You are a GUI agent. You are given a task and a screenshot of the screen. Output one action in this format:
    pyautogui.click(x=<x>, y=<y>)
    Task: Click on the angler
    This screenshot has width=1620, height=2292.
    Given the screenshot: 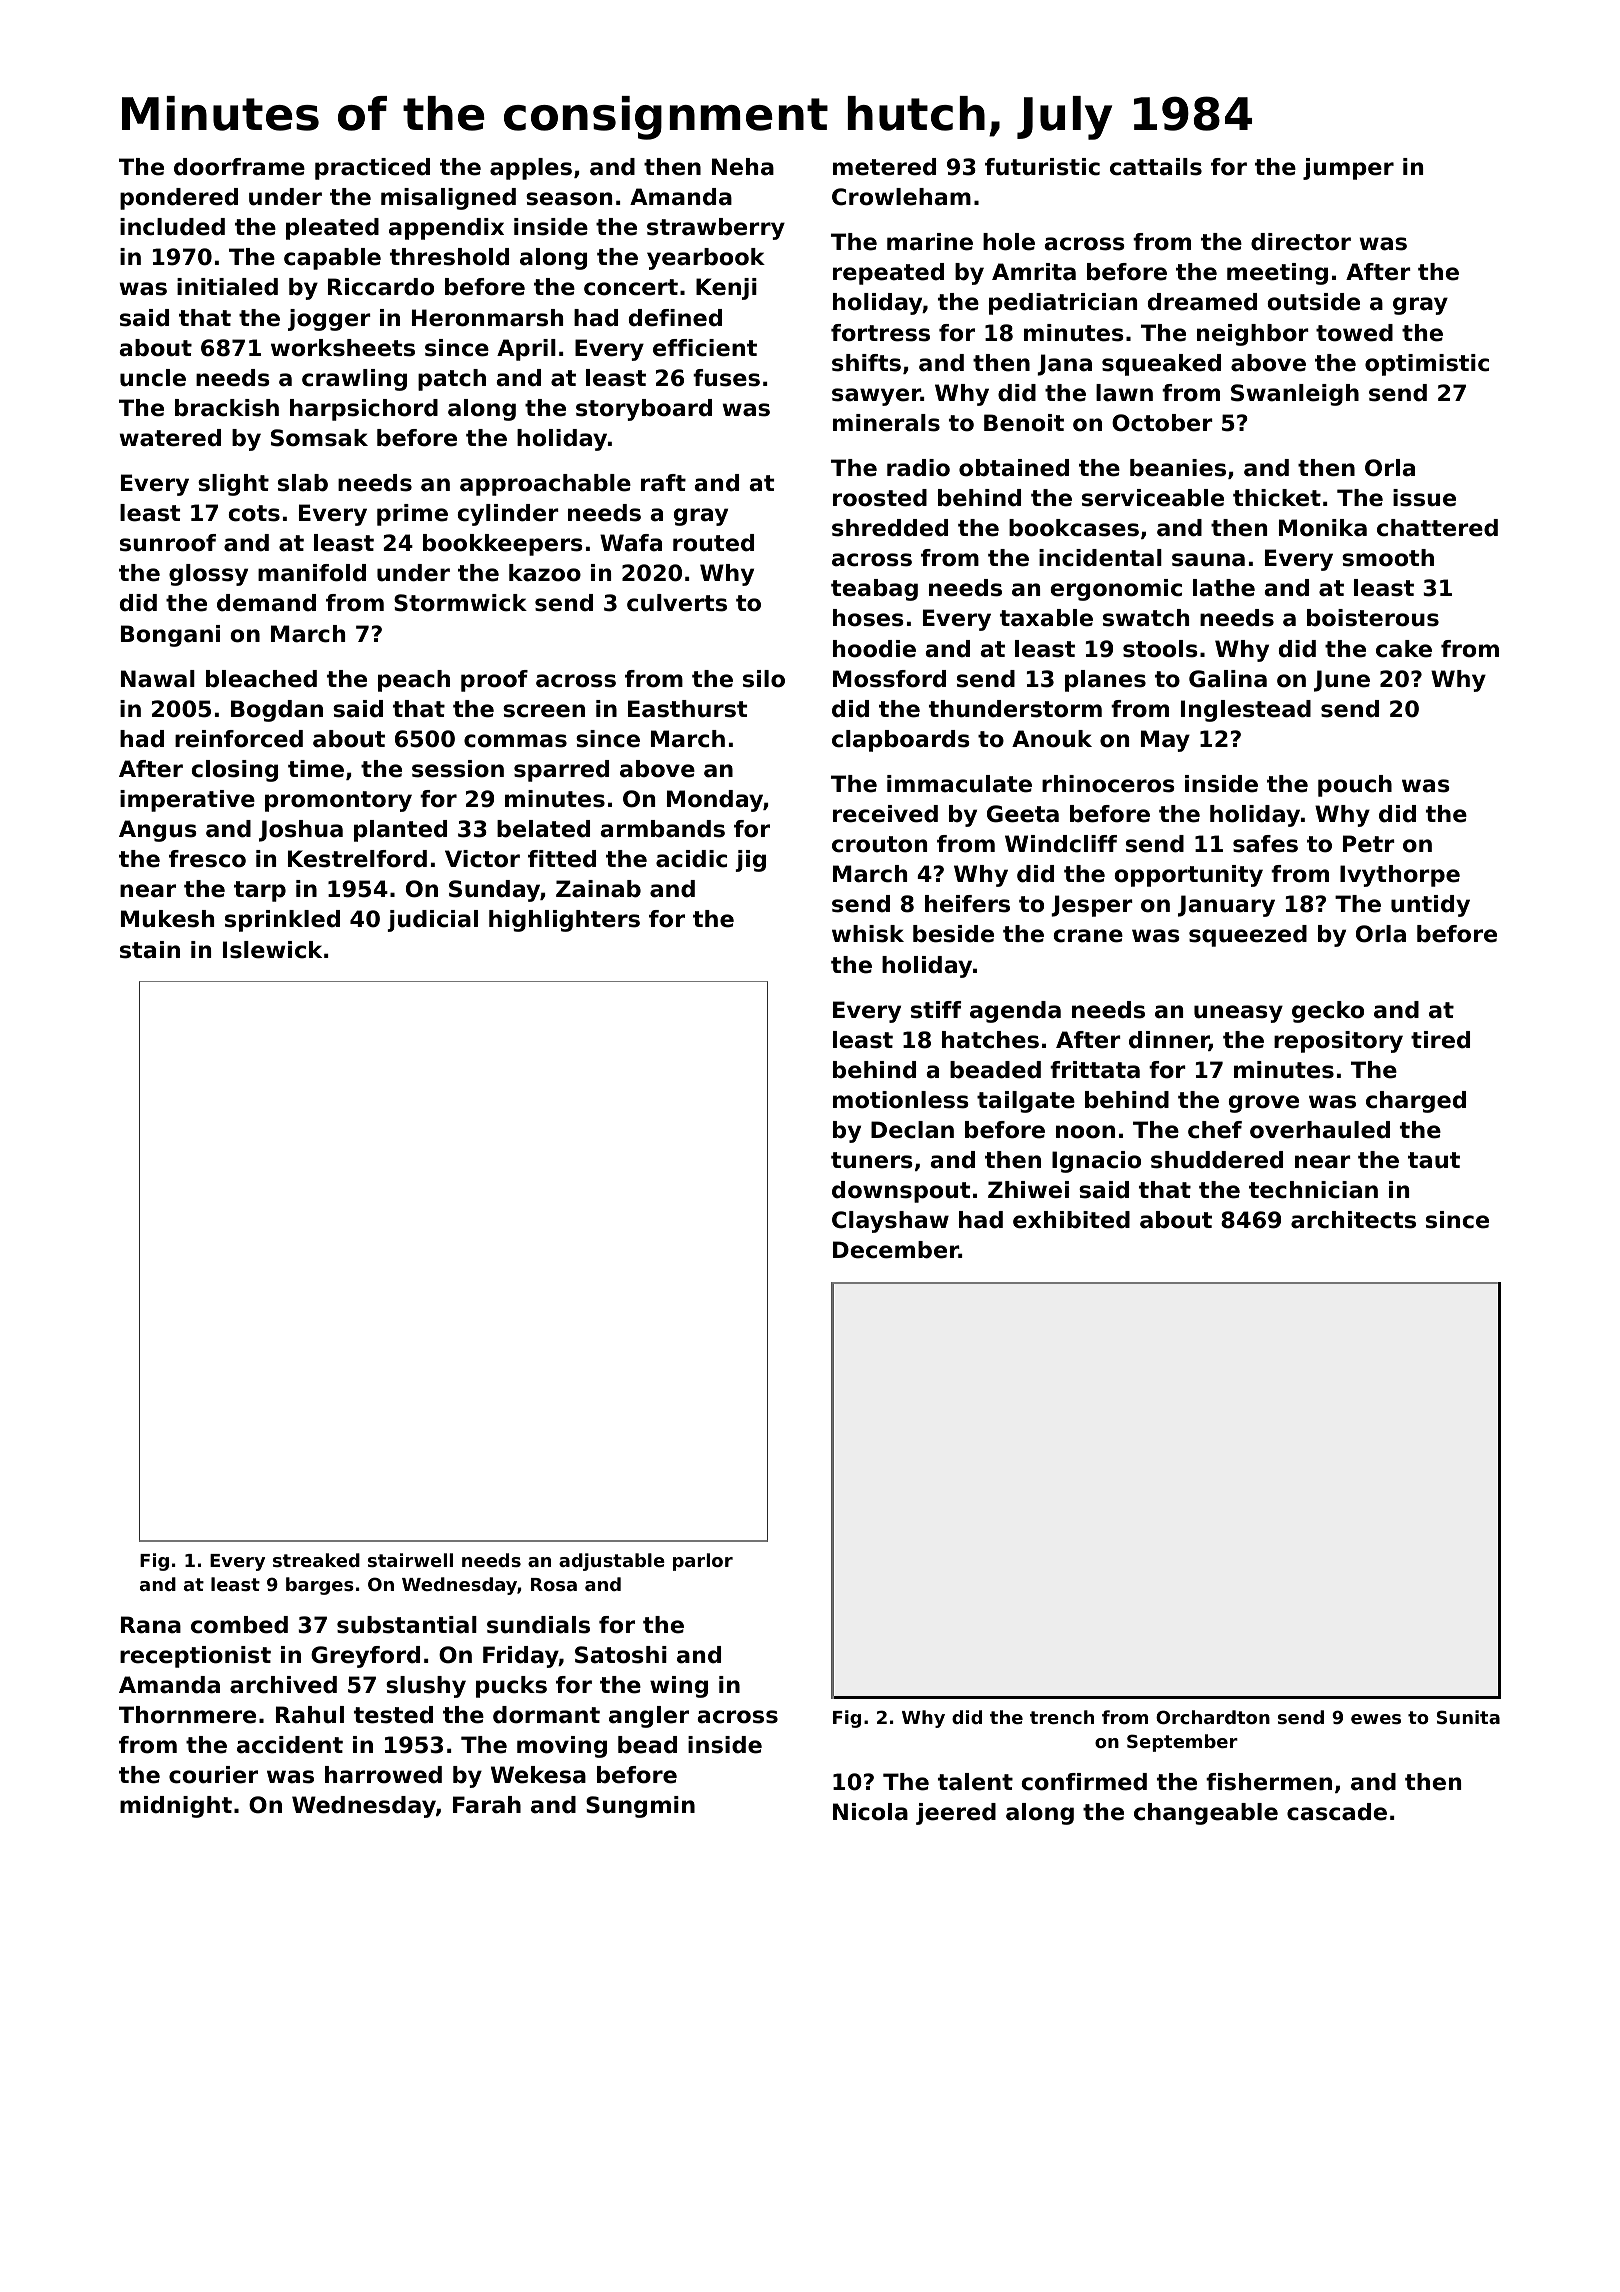 What is the action you would take?
    pyautogui.click(x=649, y=1717)
